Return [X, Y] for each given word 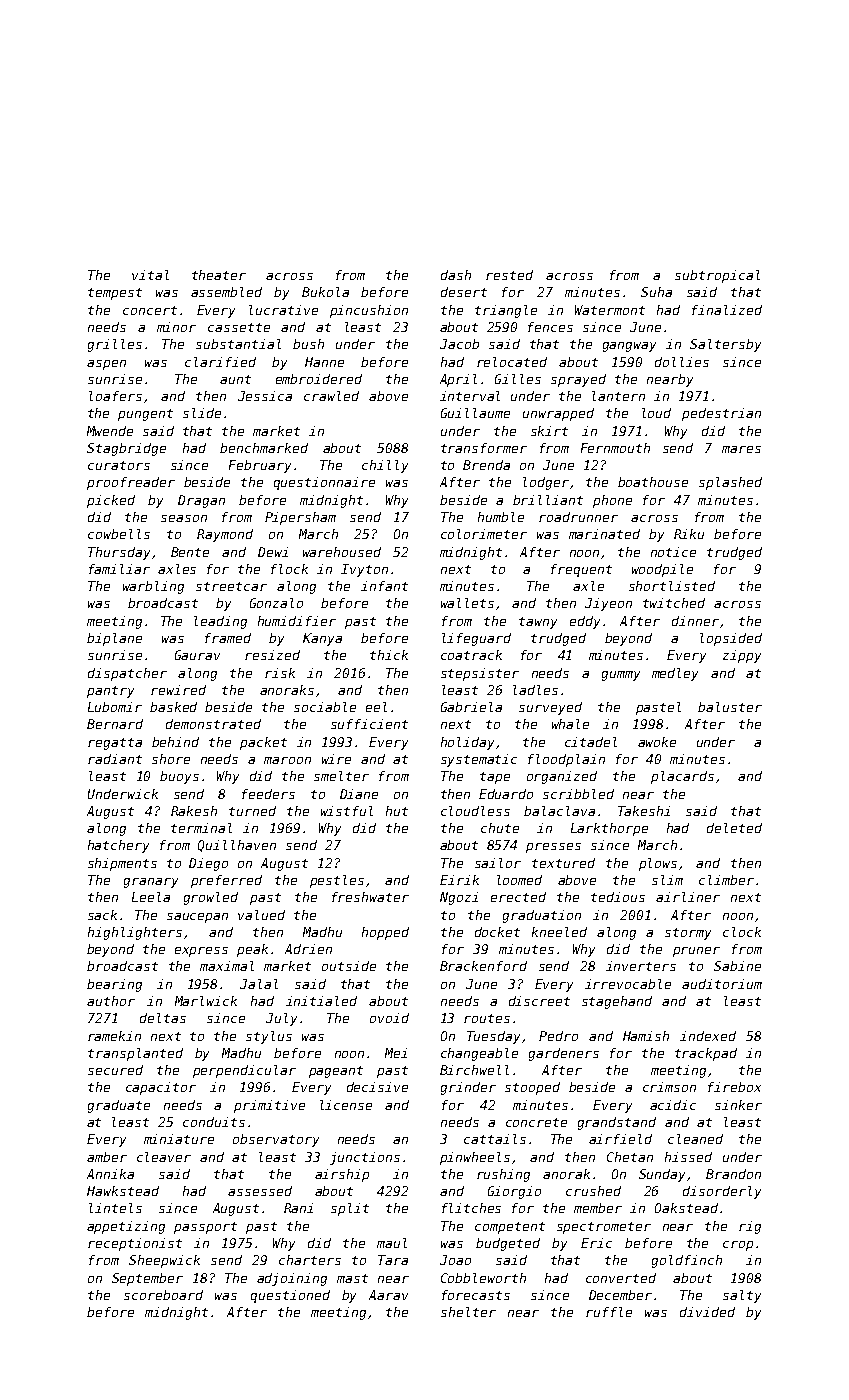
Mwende [110, 431]
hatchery [118, 846]
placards [682, 777]
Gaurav [197, 655]
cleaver [164, 1157]
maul [392, 1243]
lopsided [731, 639]
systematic [479, 760]
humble [501, 517]
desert [464, 292]
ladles [535, 690]
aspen [106, 365]
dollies [682, 362]
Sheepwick [164, 1261]
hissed [688, 1157]
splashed [730, 483]
